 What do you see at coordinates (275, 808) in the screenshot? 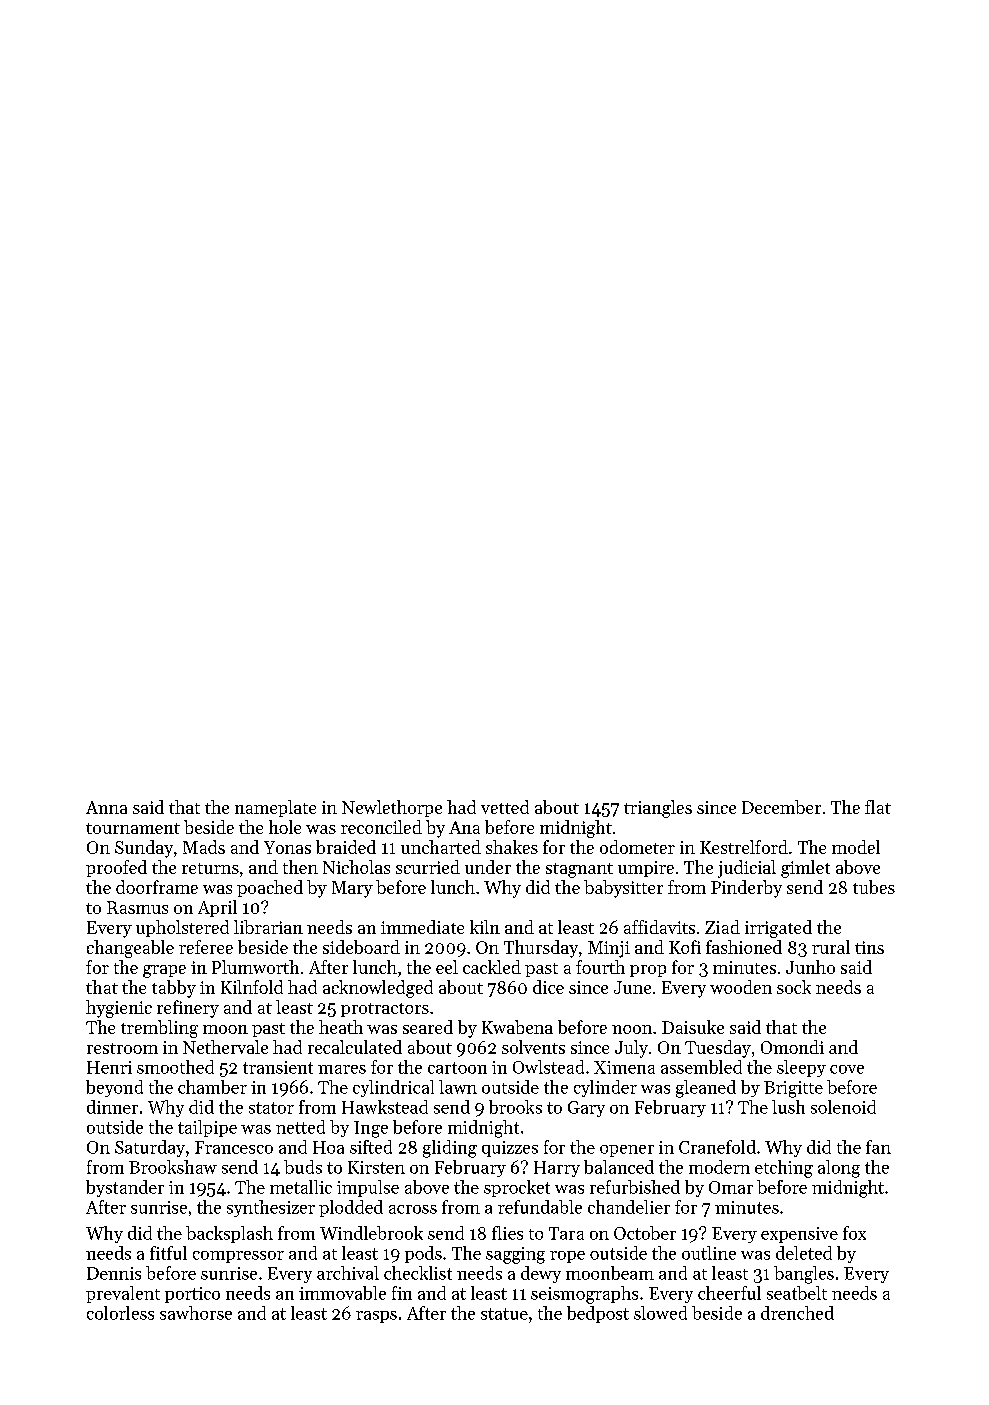
I see `nameplate` at bounding box center [275, 808].
